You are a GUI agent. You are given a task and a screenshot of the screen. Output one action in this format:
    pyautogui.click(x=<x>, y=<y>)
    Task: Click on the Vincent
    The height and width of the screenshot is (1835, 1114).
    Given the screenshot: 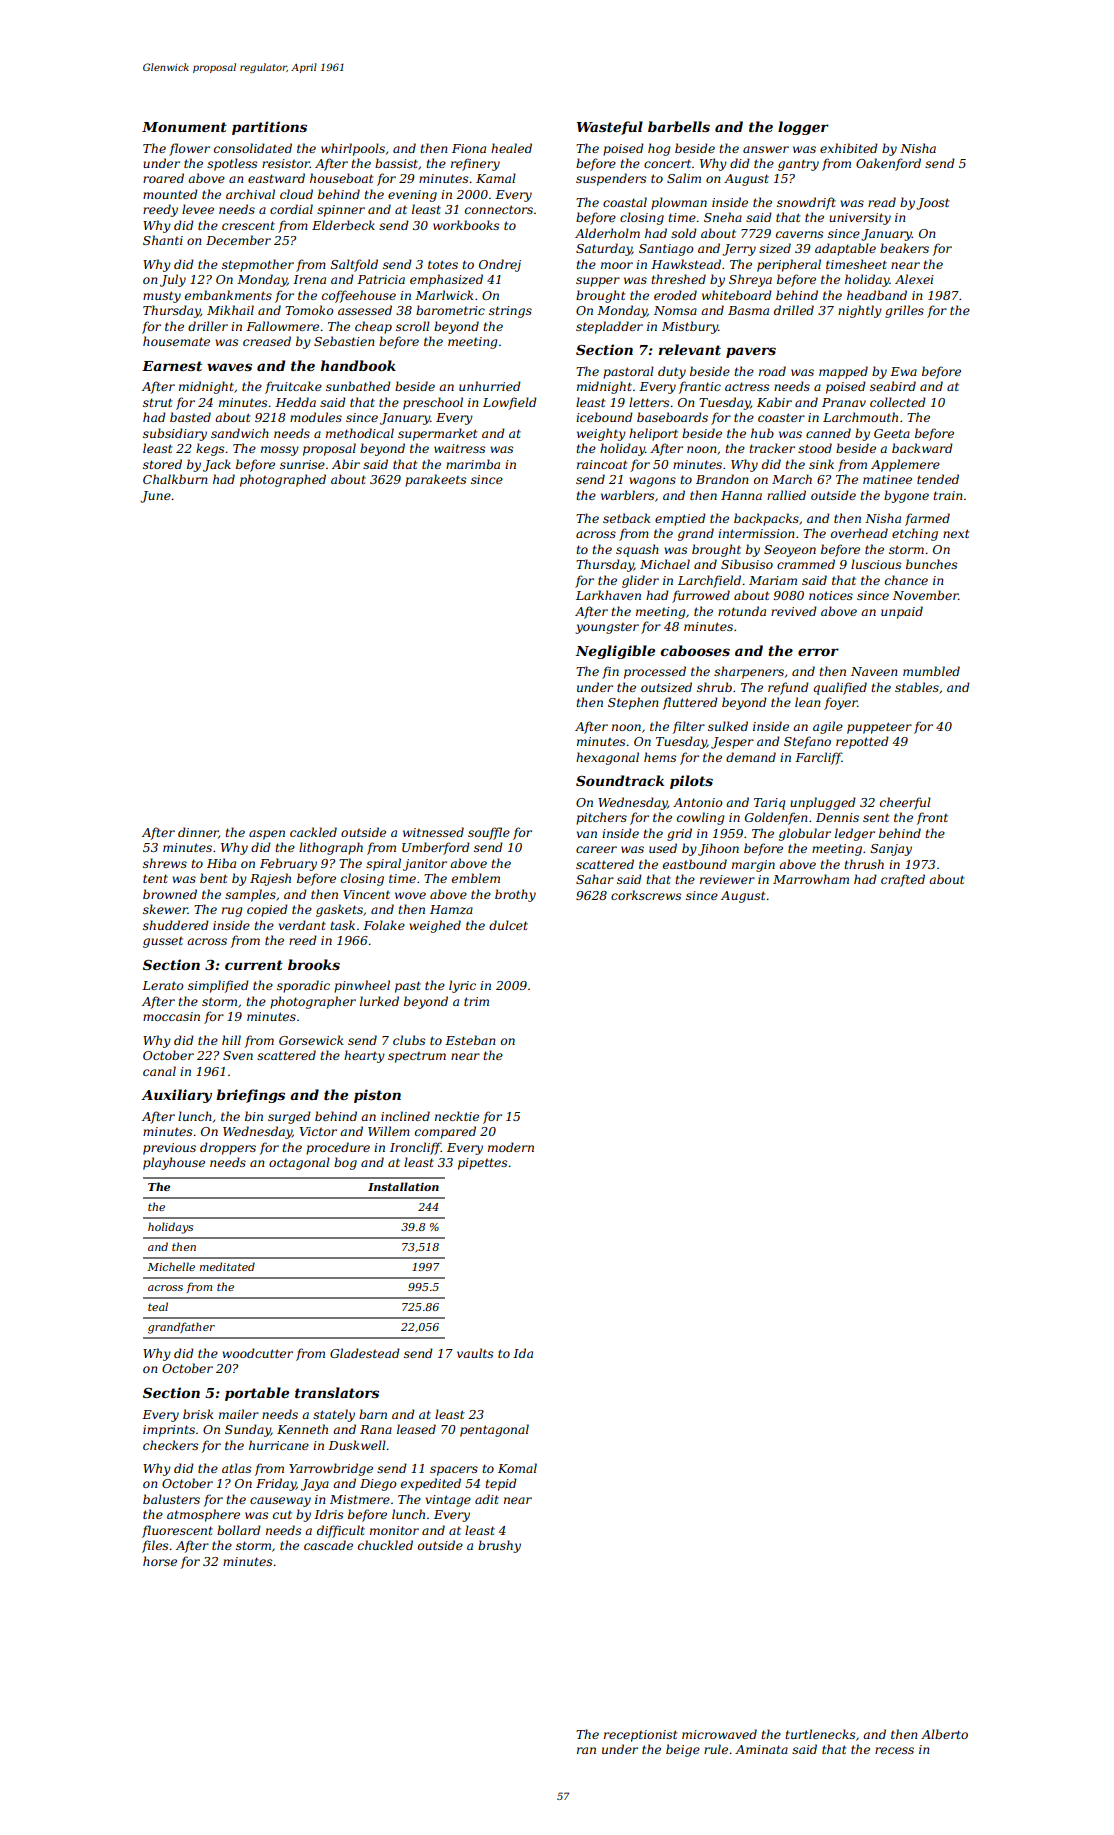 What is the action you would take?
    pyautogui.click(x=366, y=894)
